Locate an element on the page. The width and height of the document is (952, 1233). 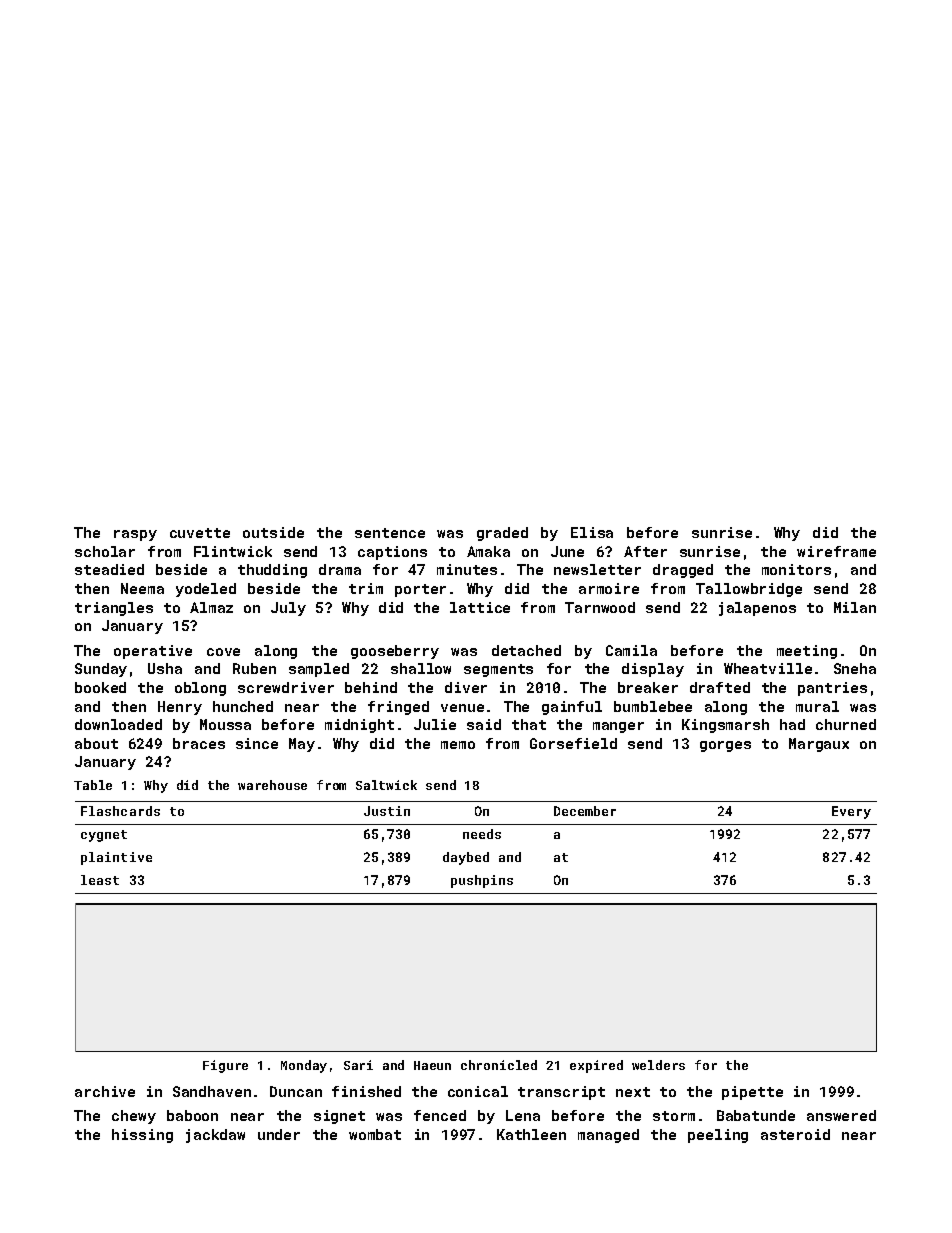
pushpins is located at coordinates (482, 881).
